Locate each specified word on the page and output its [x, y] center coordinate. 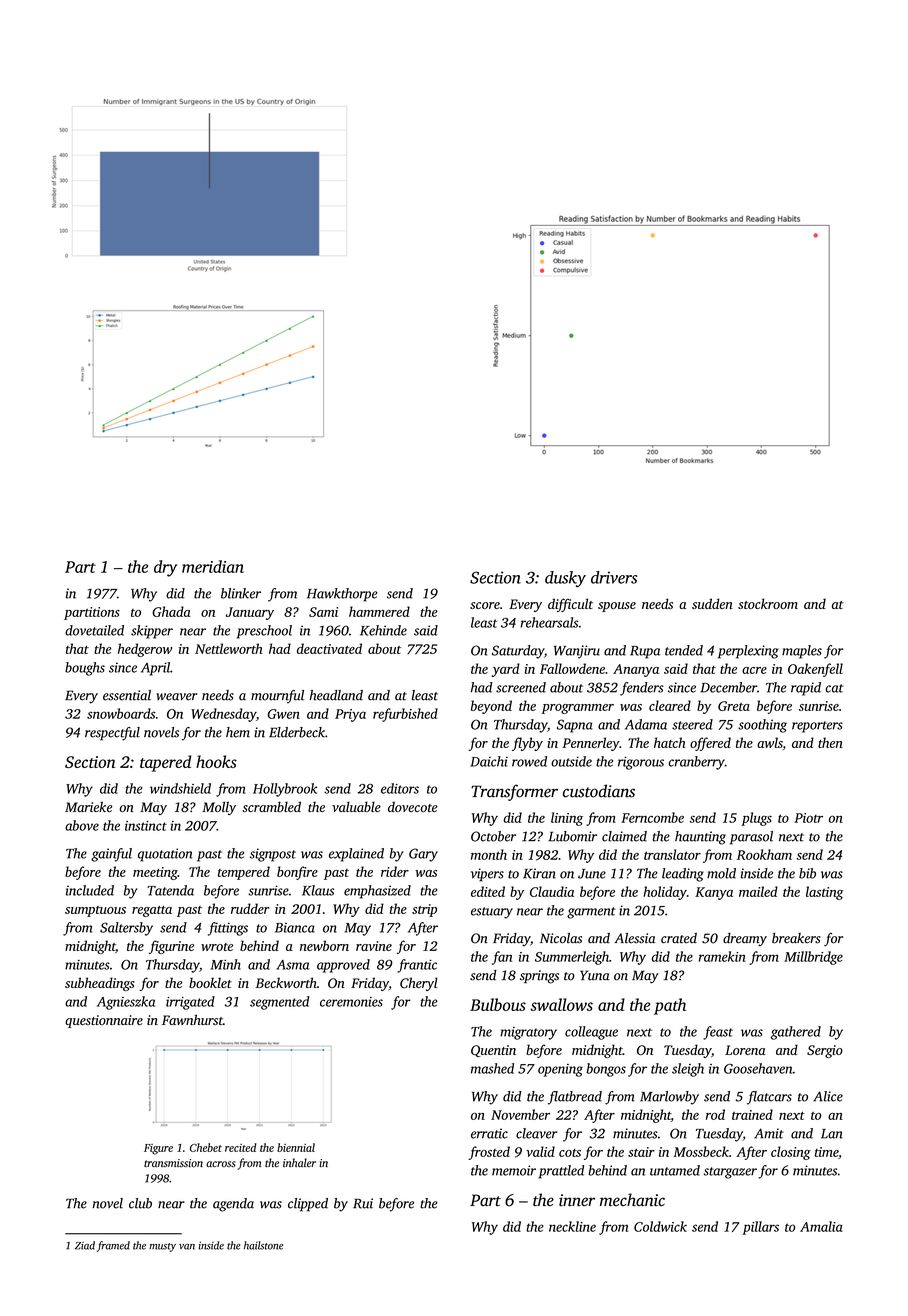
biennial [296, 1147]
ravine [374, 946]
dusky [565, 579]
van [187, 1247]
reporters [817, 727]
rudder [250, 908]
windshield [180, 788]
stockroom [768, 603]
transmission [173, 1163]
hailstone [263, 1245]
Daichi [489, 761]
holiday [665, 893]
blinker [241, 593]
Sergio [825, 1051]
